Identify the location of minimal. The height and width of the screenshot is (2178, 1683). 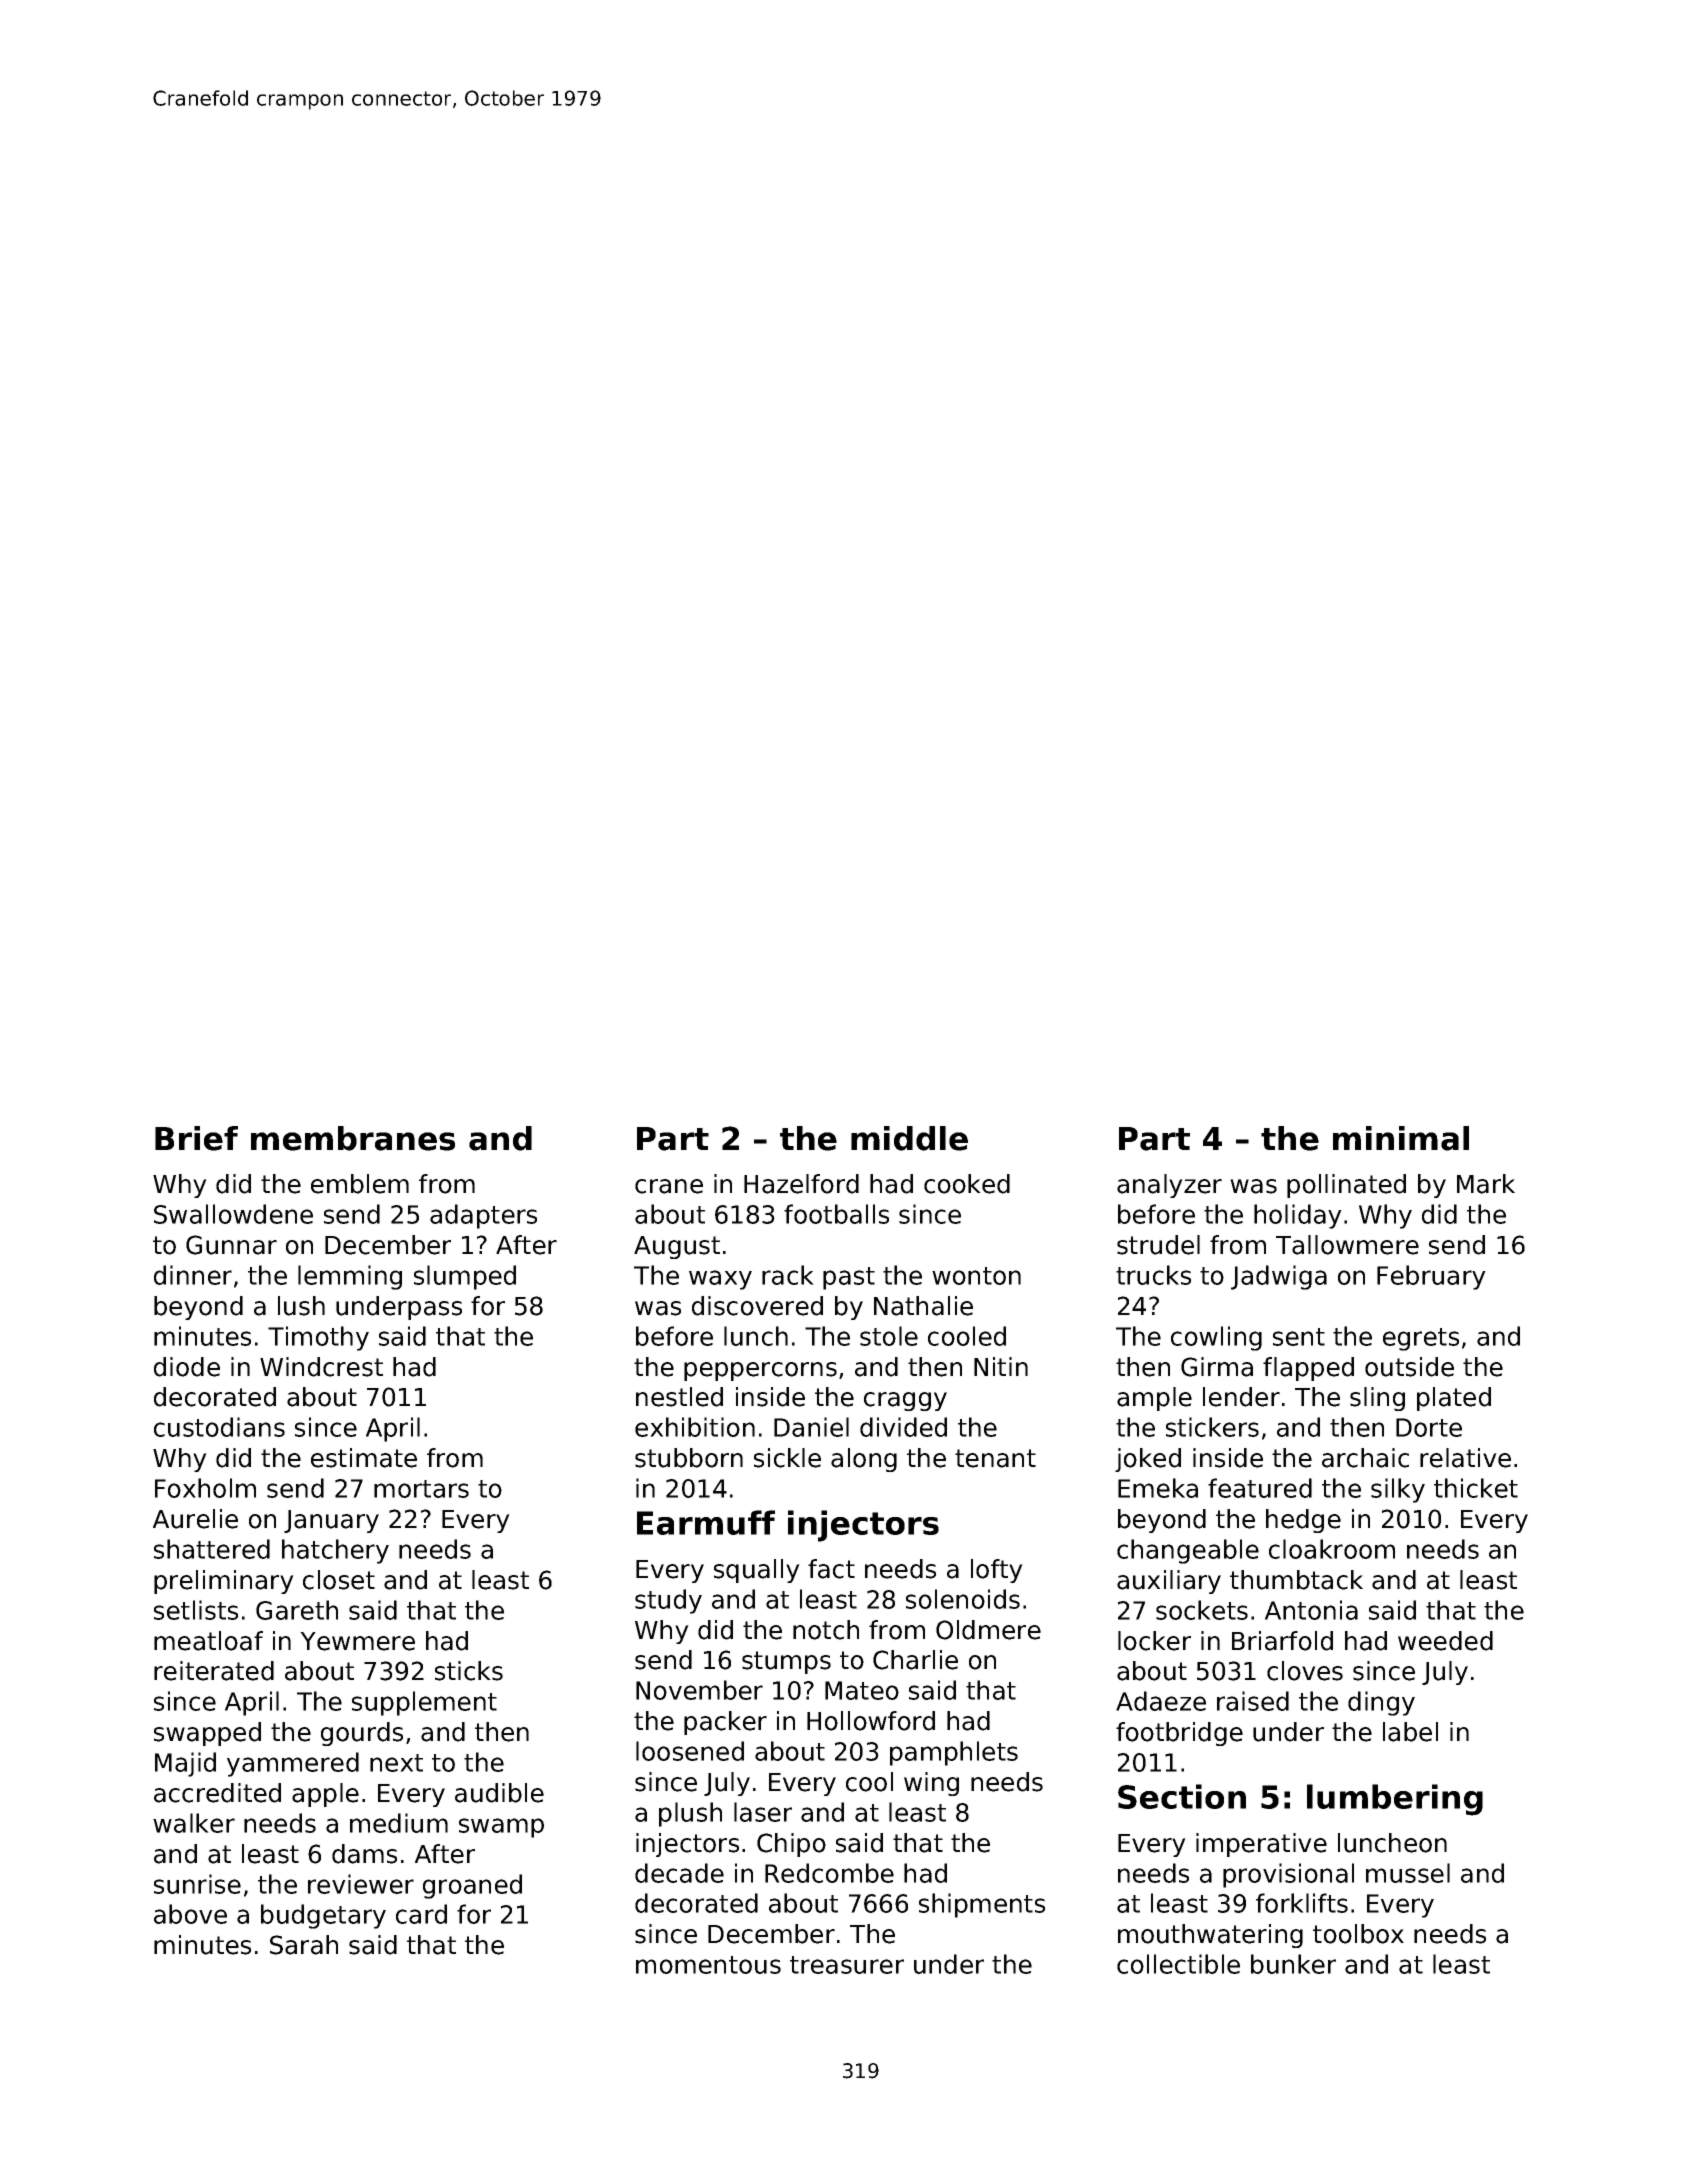
(1401, 1138).
